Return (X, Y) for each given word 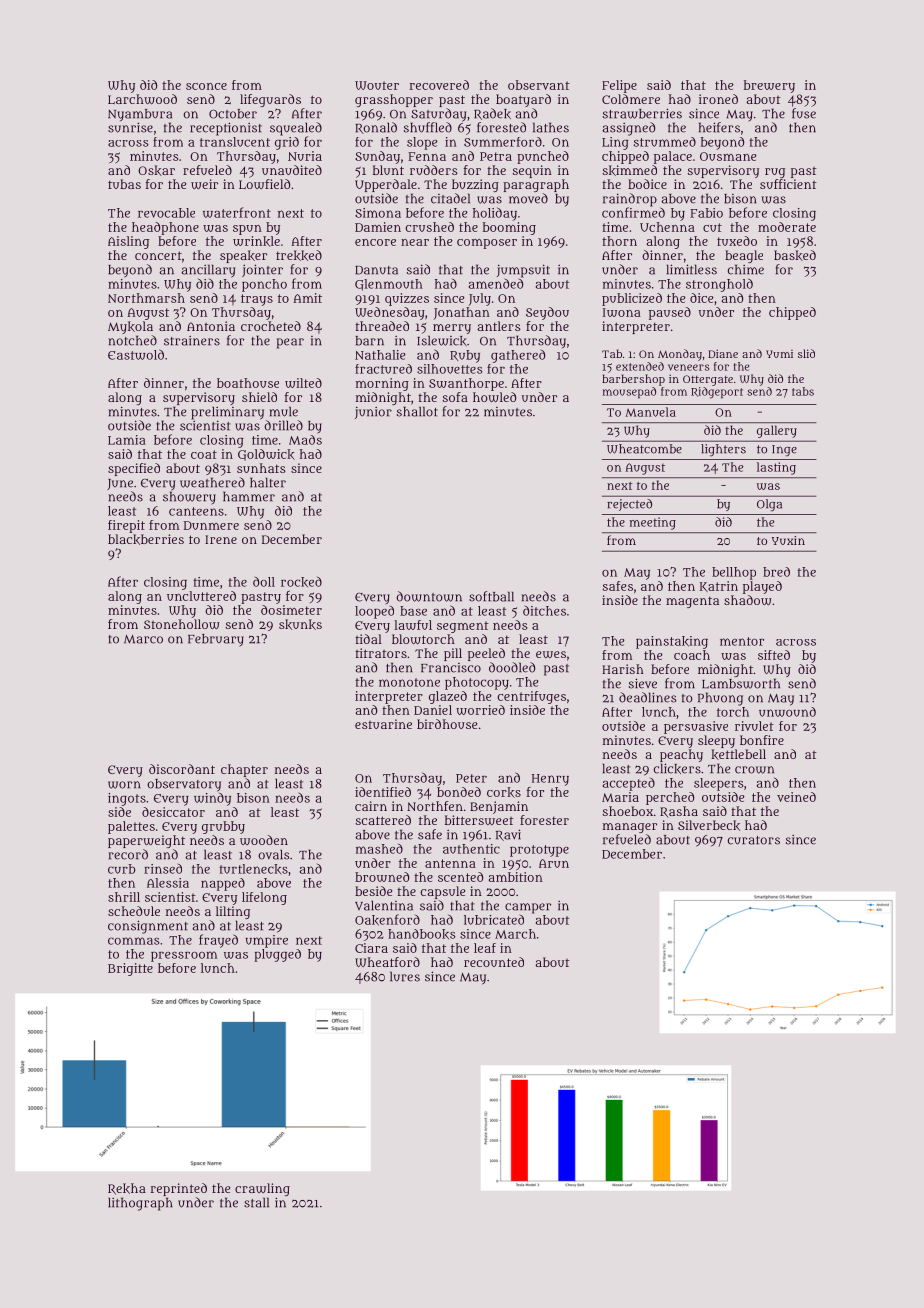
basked (795, 255)
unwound (787, 712)
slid (806, 353)
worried (480, 710)
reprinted (179, 1189)
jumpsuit (523, 271)
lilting (233, 912)
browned (382, 877)
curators (754, 840)
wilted (303, 383)
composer (487, 244)
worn (124, 785)
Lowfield (264, 184)
